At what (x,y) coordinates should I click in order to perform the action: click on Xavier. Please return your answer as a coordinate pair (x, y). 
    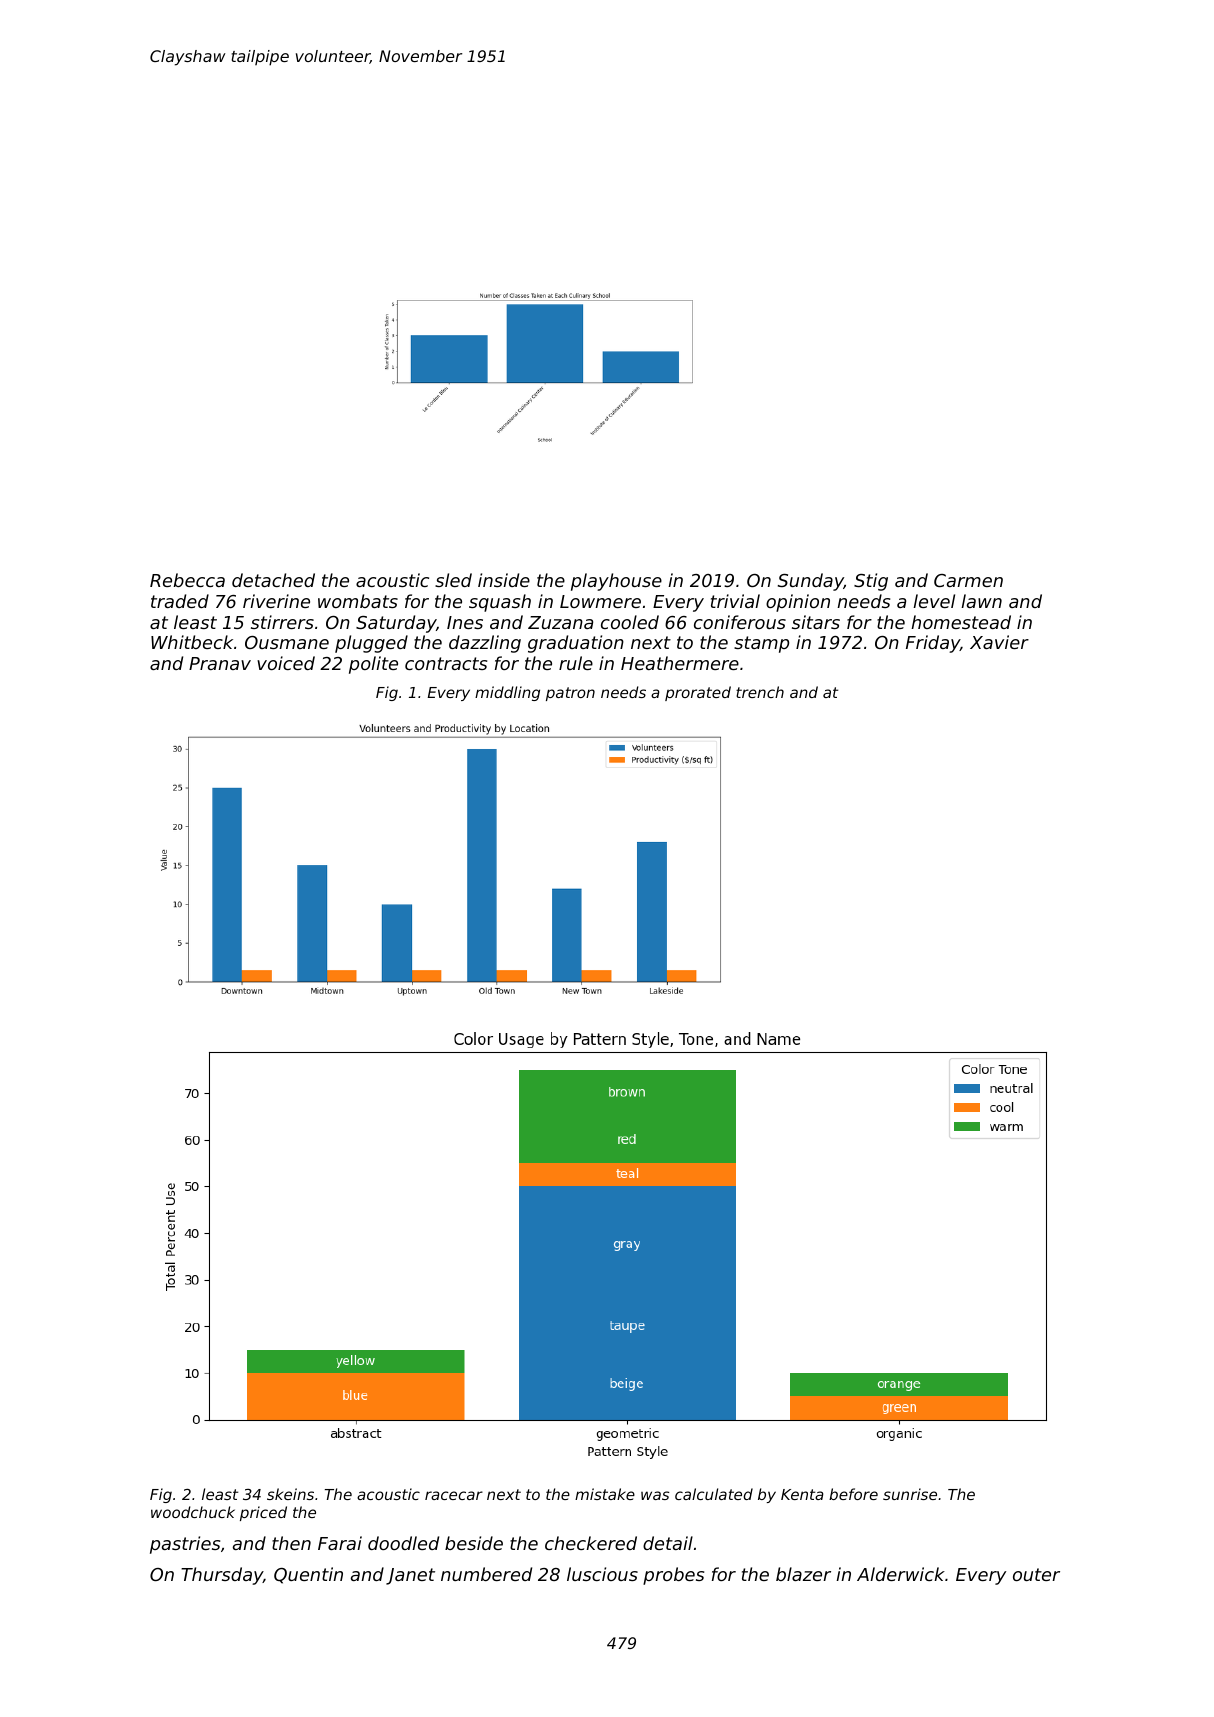
    Looking at the image, I should click on (999, 642).
